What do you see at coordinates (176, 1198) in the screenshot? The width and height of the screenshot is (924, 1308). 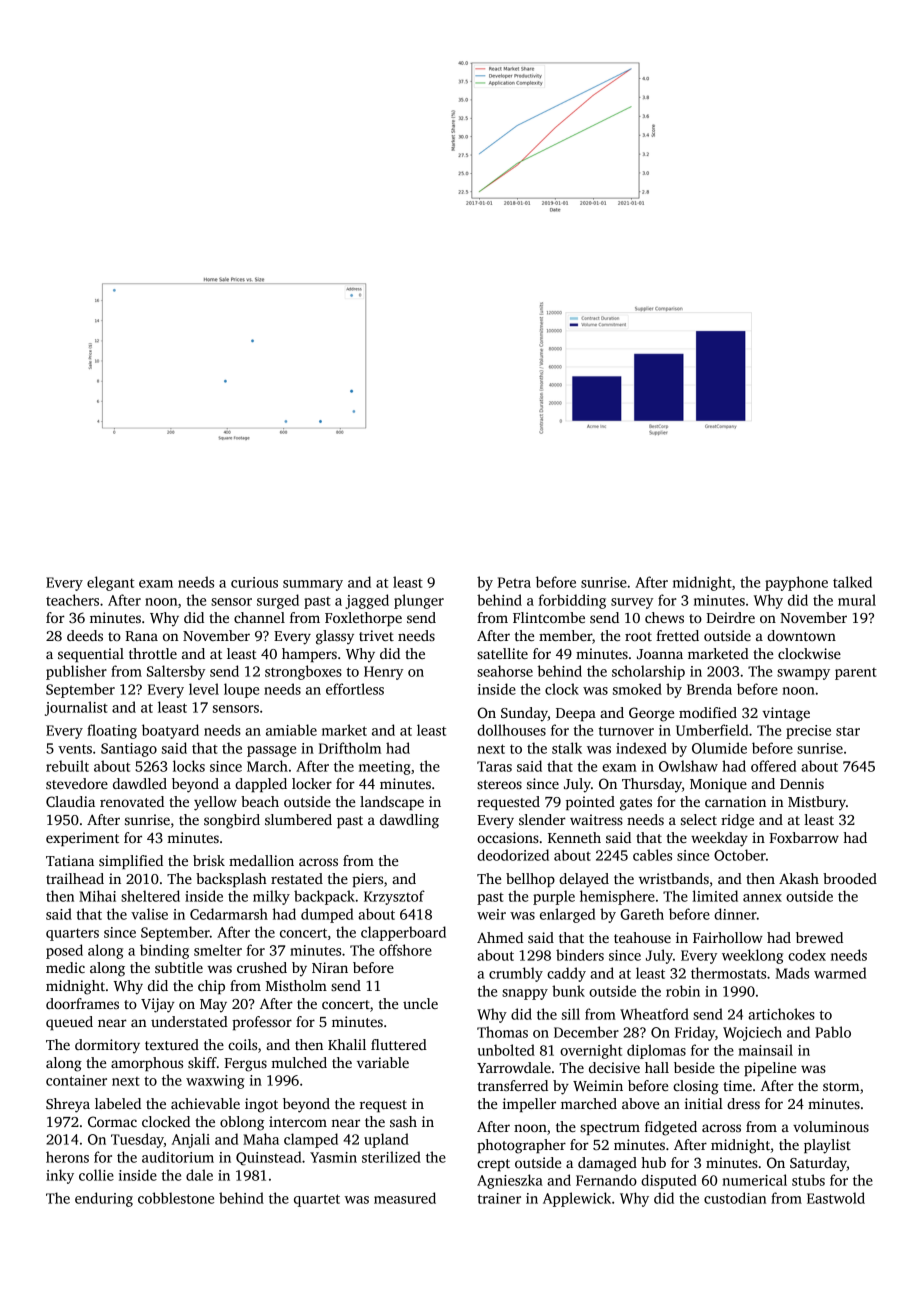 I see `cobblestone` at bounding box center [176, 1198].
